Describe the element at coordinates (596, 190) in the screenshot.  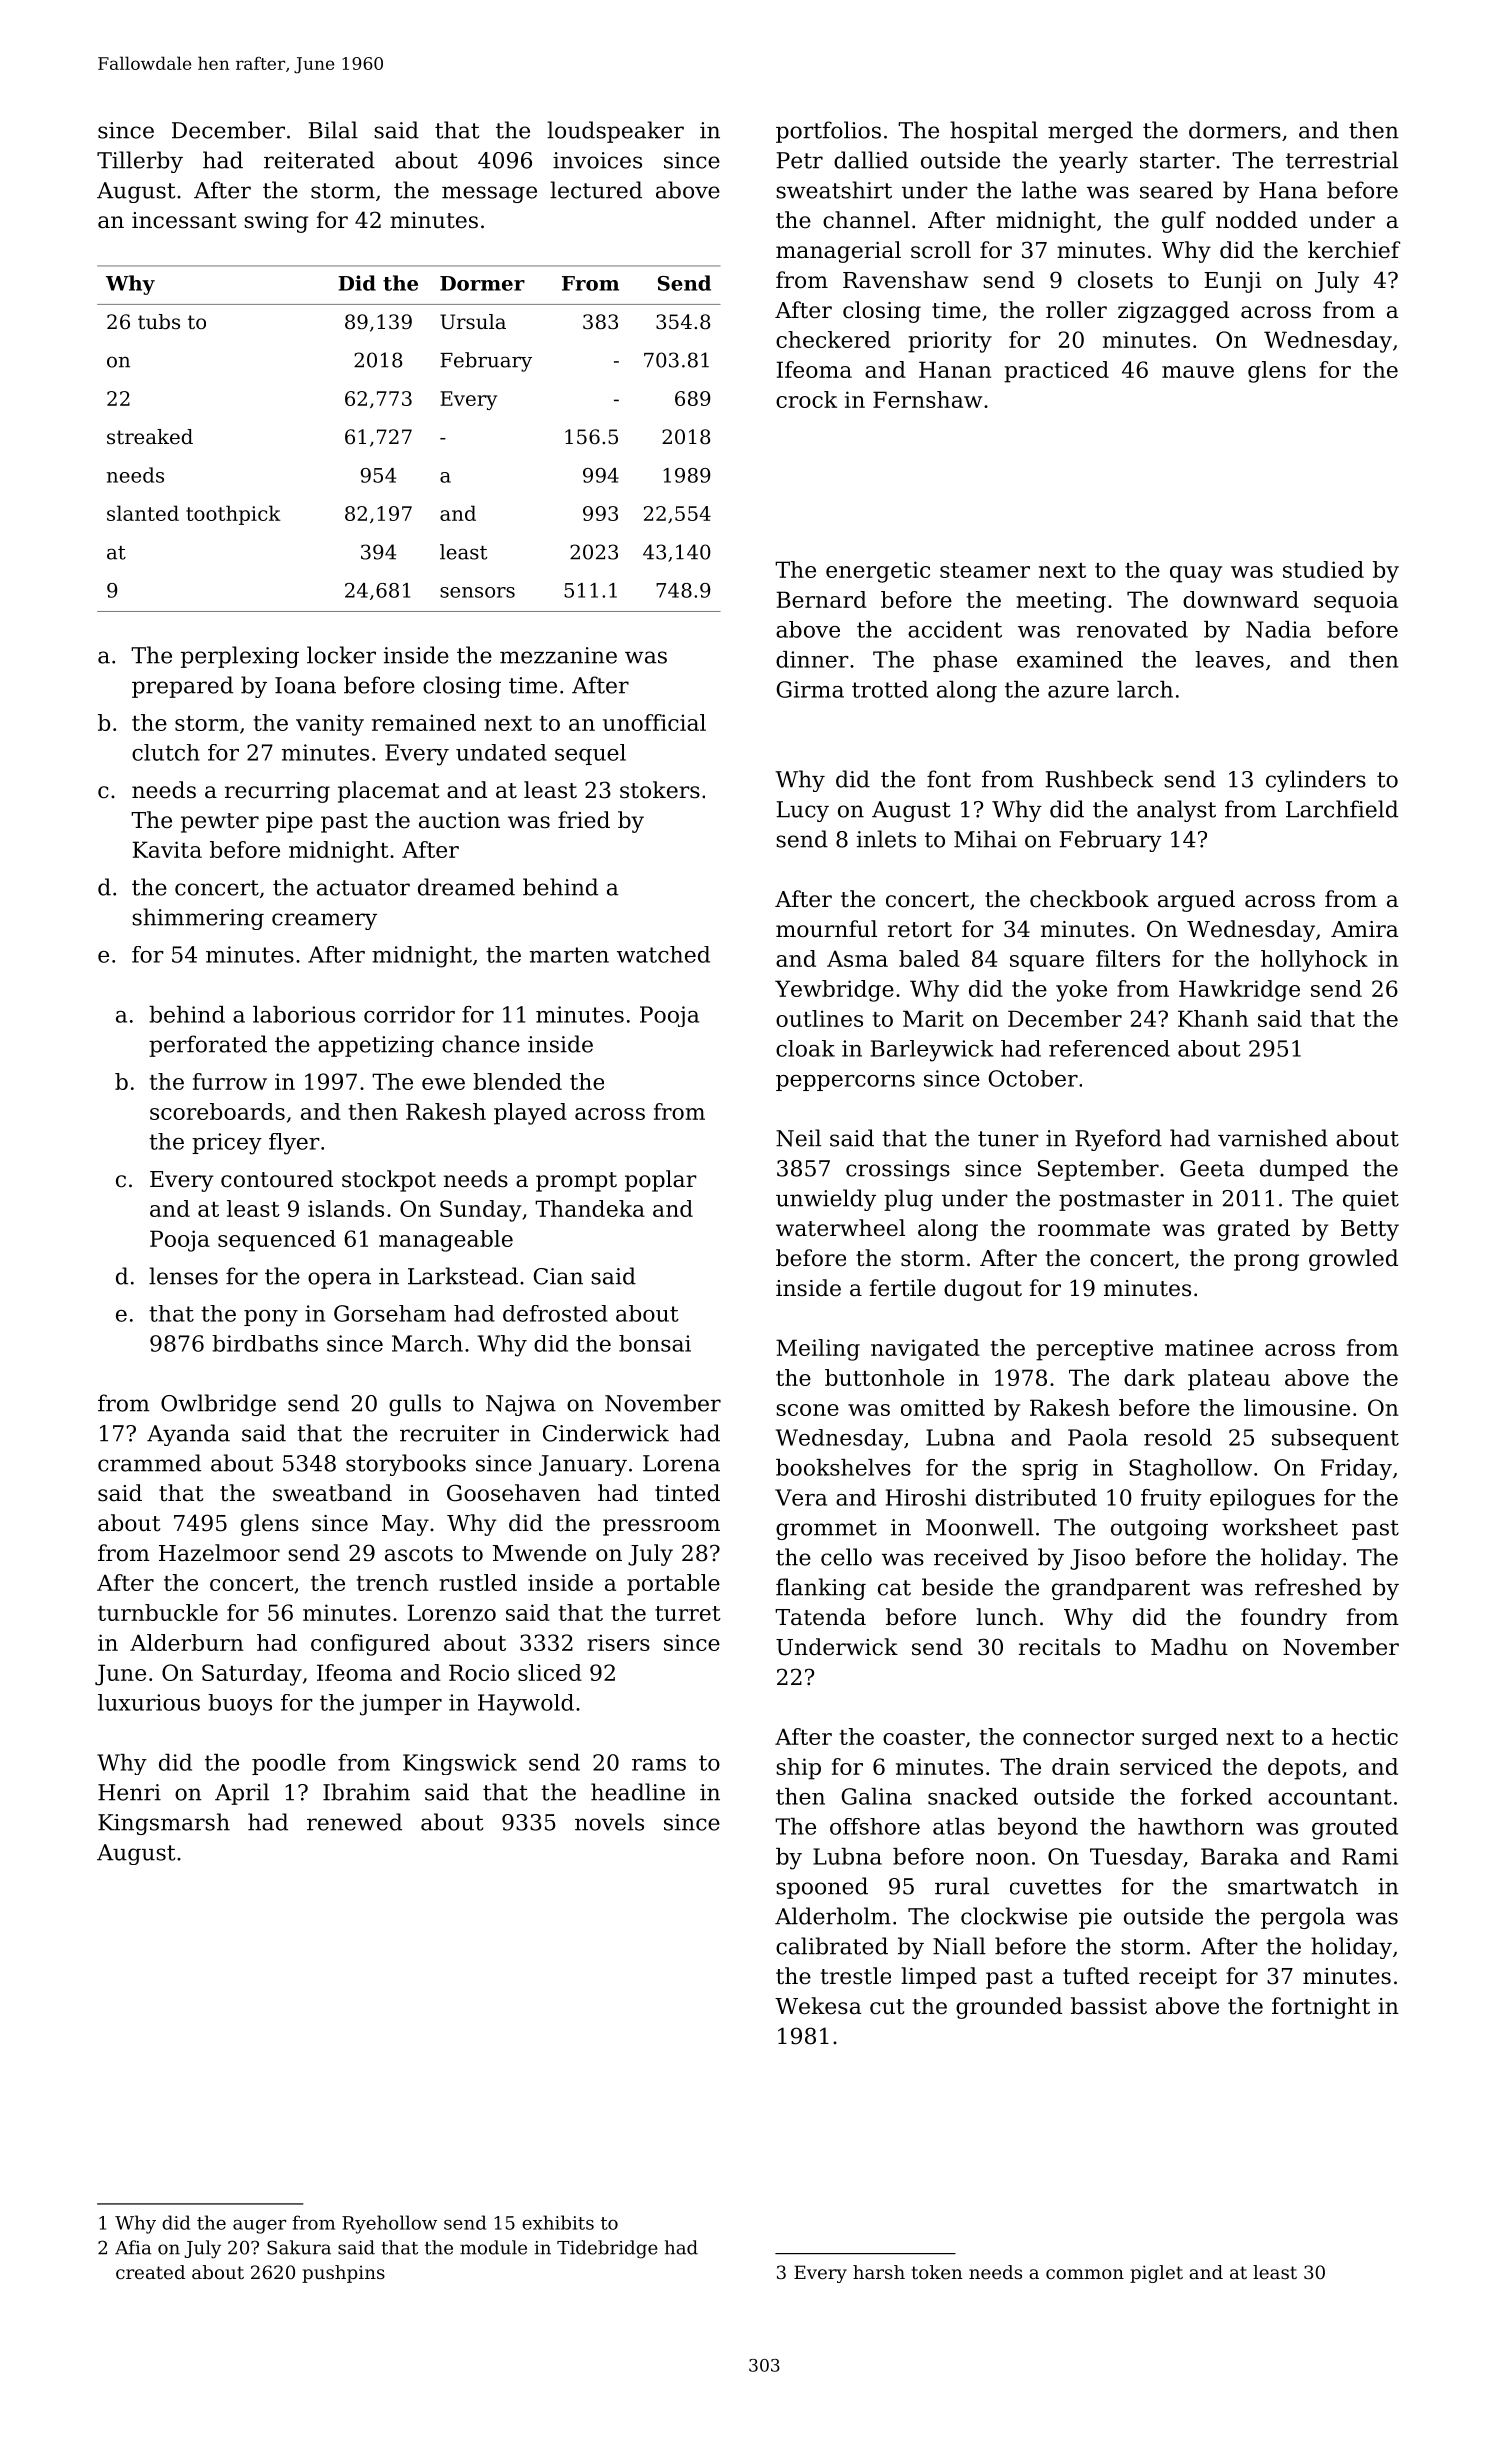
I see `lectured` at that location.
